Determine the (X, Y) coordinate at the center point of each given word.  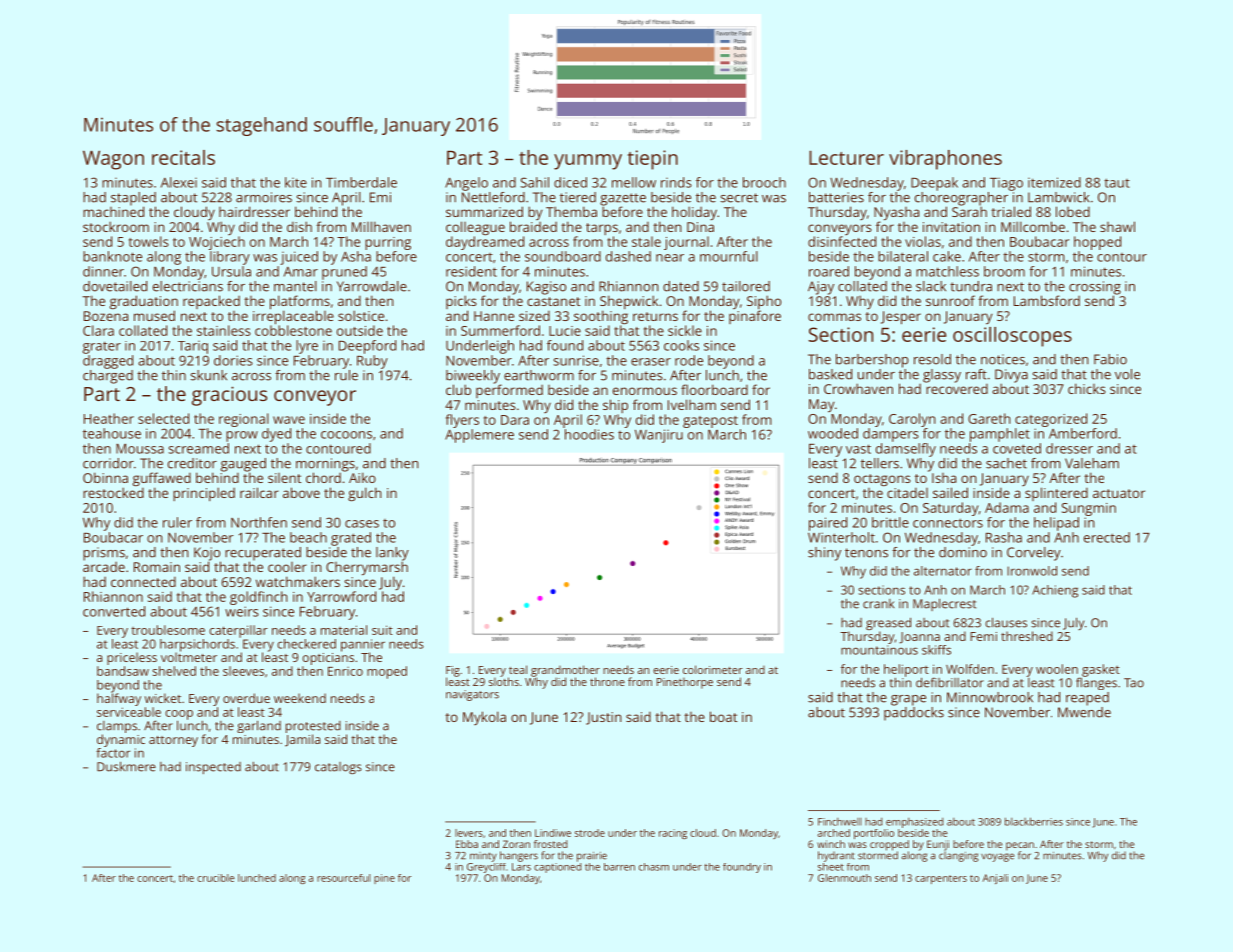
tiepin (653, 160)
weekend (300, 698)
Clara (98, 330)
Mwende (1084, 712)
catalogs (338, 768)
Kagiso (546, 288)
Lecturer (846, 158)
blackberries (1034, 821)
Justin (604, 718)
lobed (1073, 211)
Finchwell (839, 822)
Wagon (113, 160)
